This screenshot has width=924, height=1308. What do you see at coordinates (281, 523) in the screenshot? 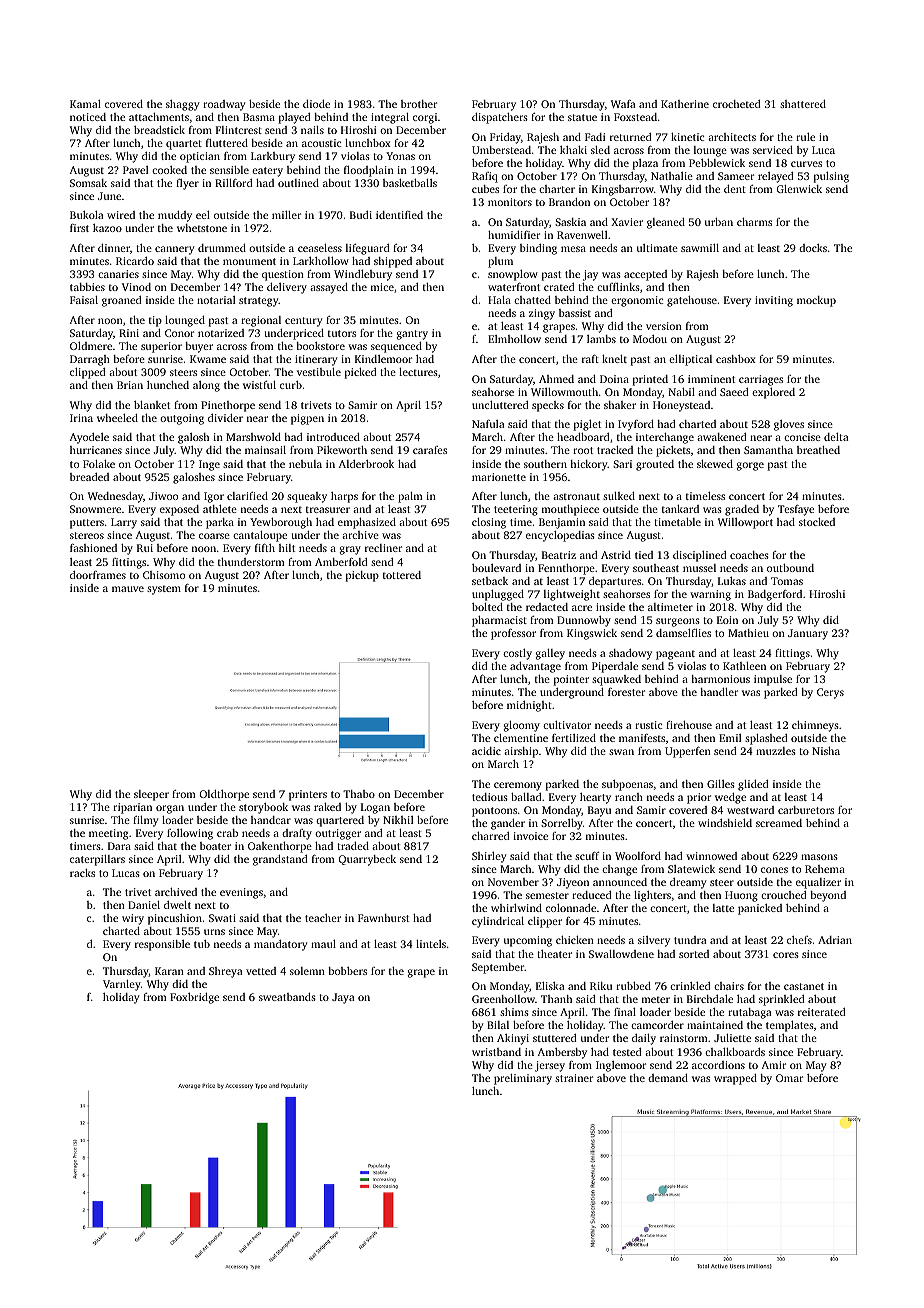
I see `Yewborough` at bounding box center [281, 523].
